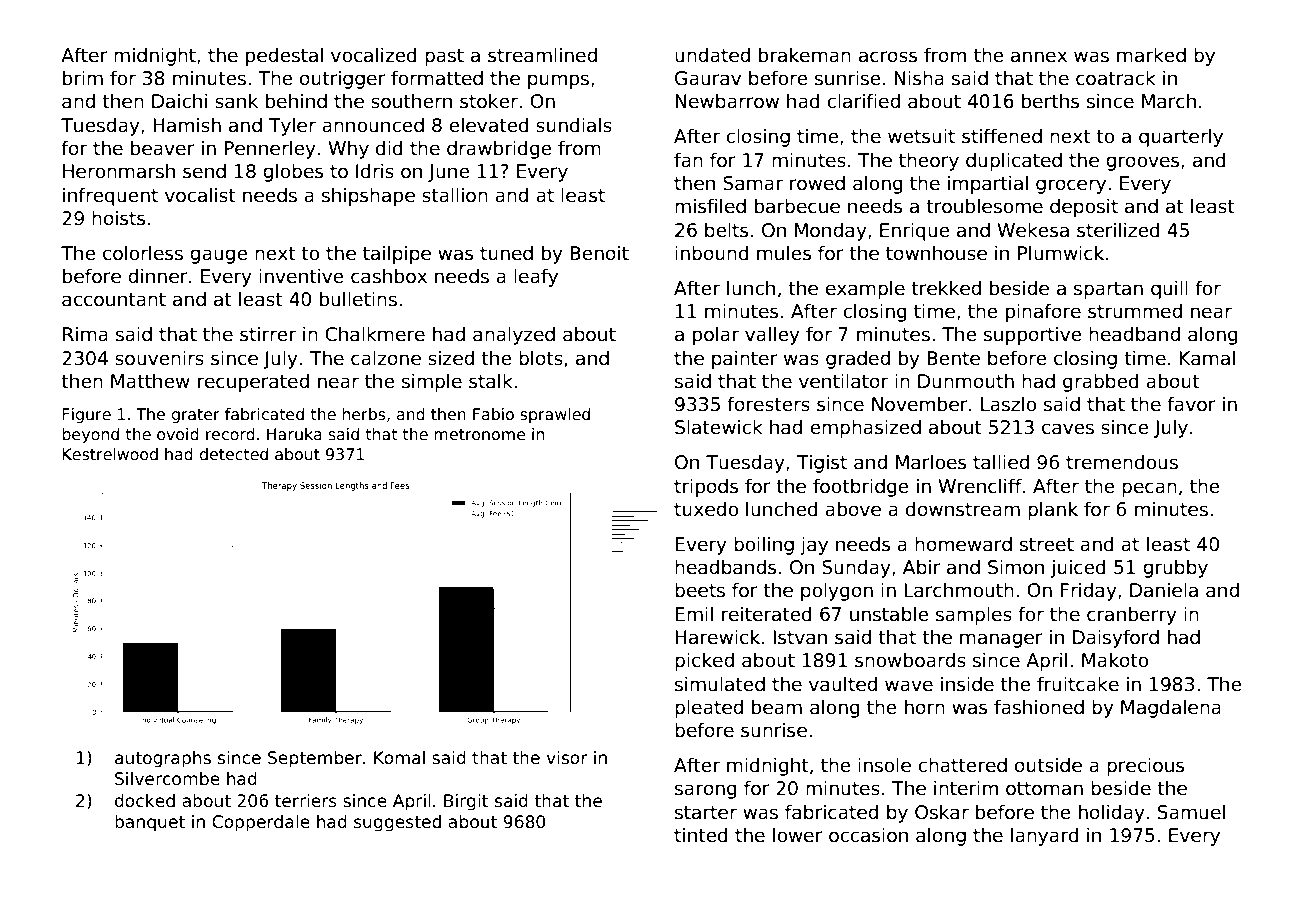 This screenshot has width=1308, height=924. I want to click on Kestrelwood, so click(110, 454).
